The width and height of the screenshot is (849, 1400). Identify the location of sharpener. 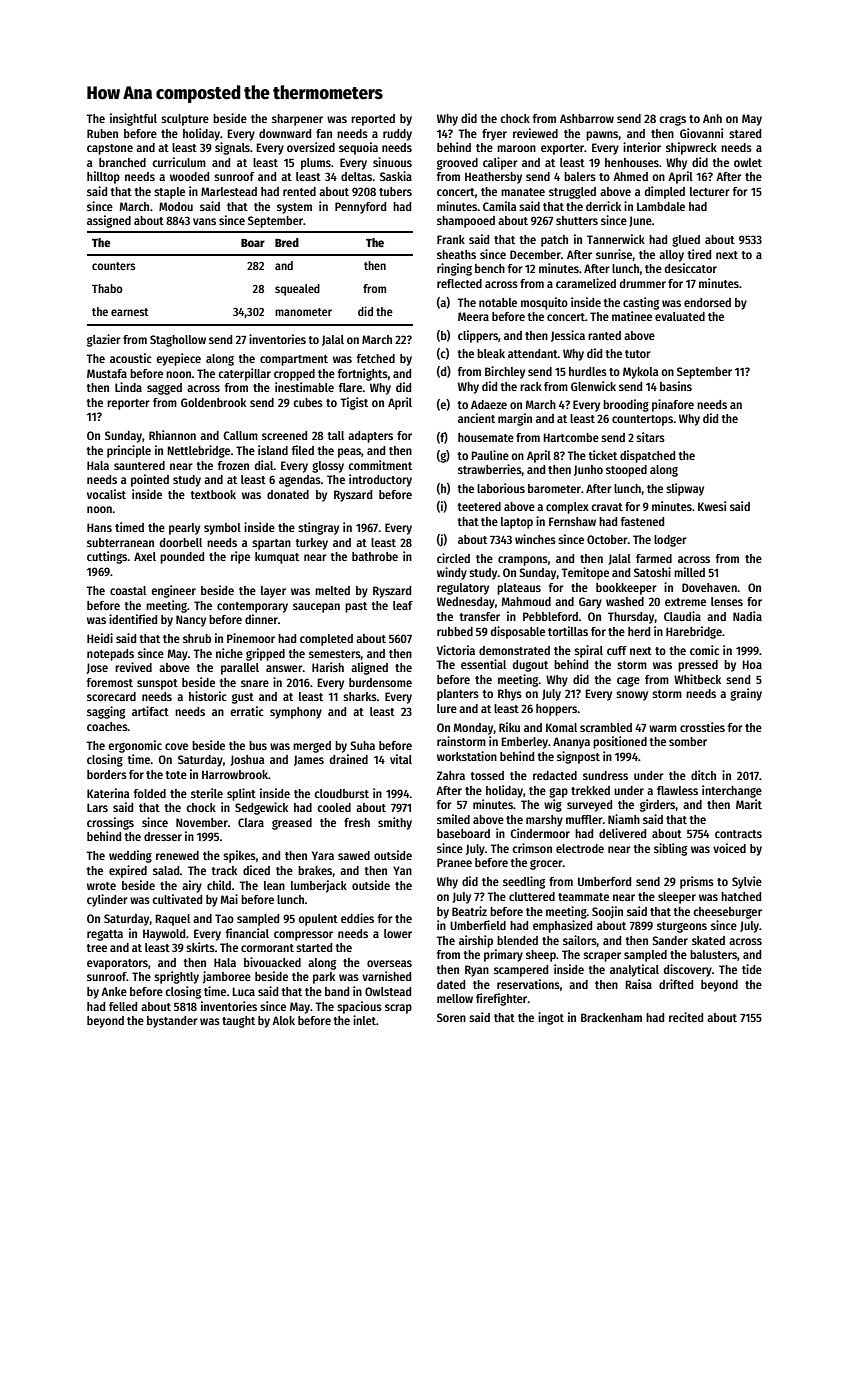
(297, 120).
